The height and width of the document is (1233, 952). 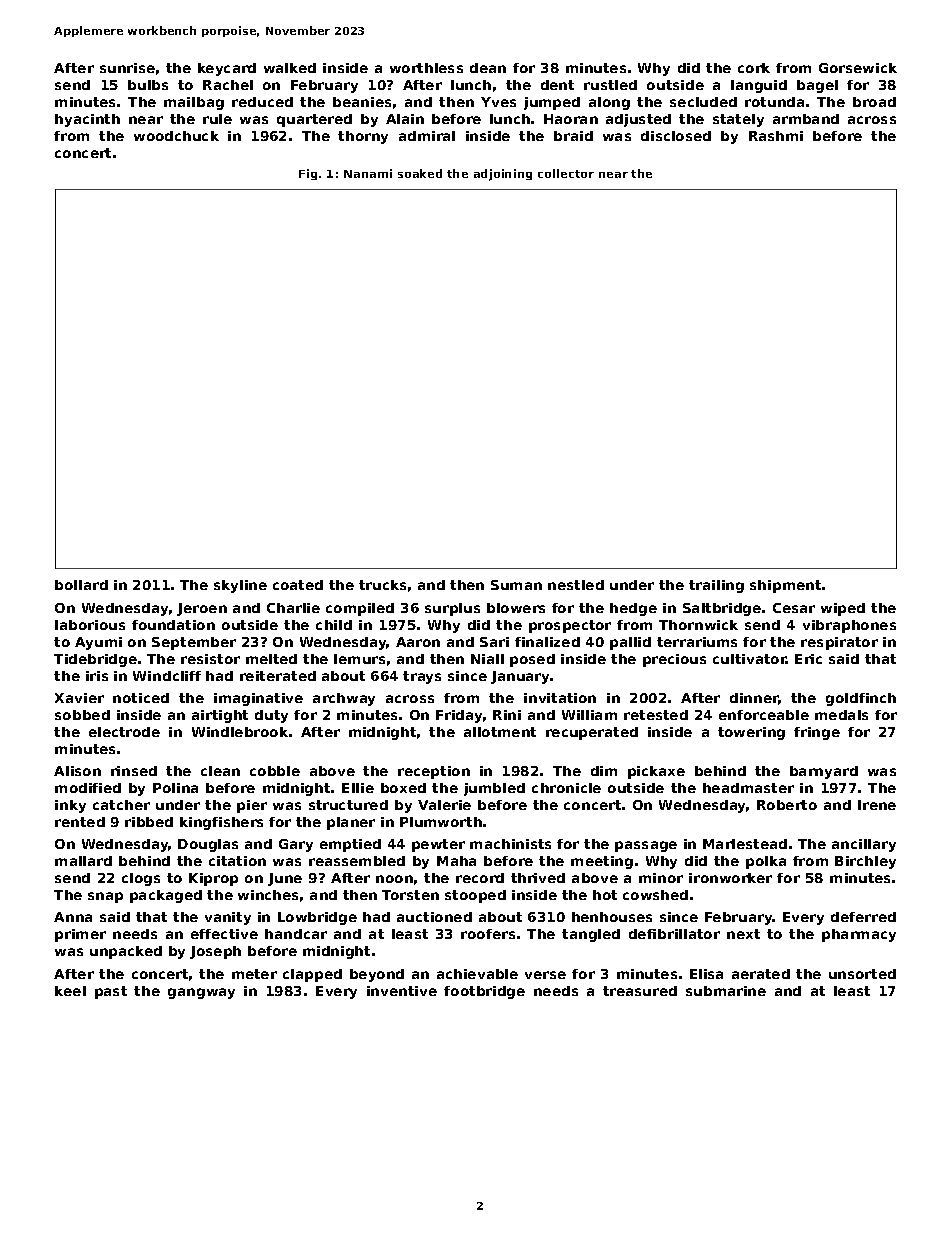 I want to click on keycard, so click(x=227, y=69).
